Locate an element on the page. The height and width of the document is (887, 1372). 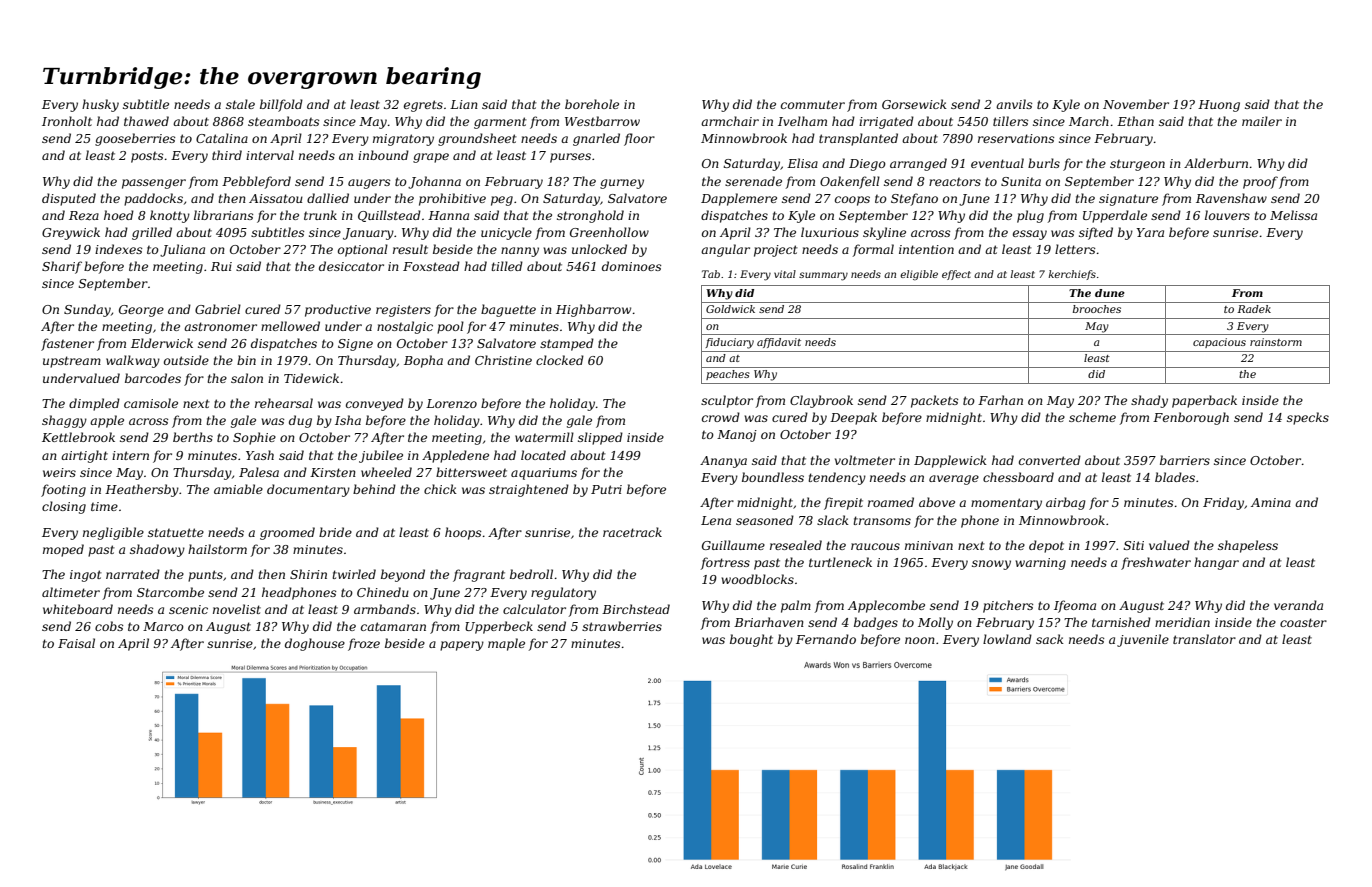
husky is located at coordinates (100, 105).
